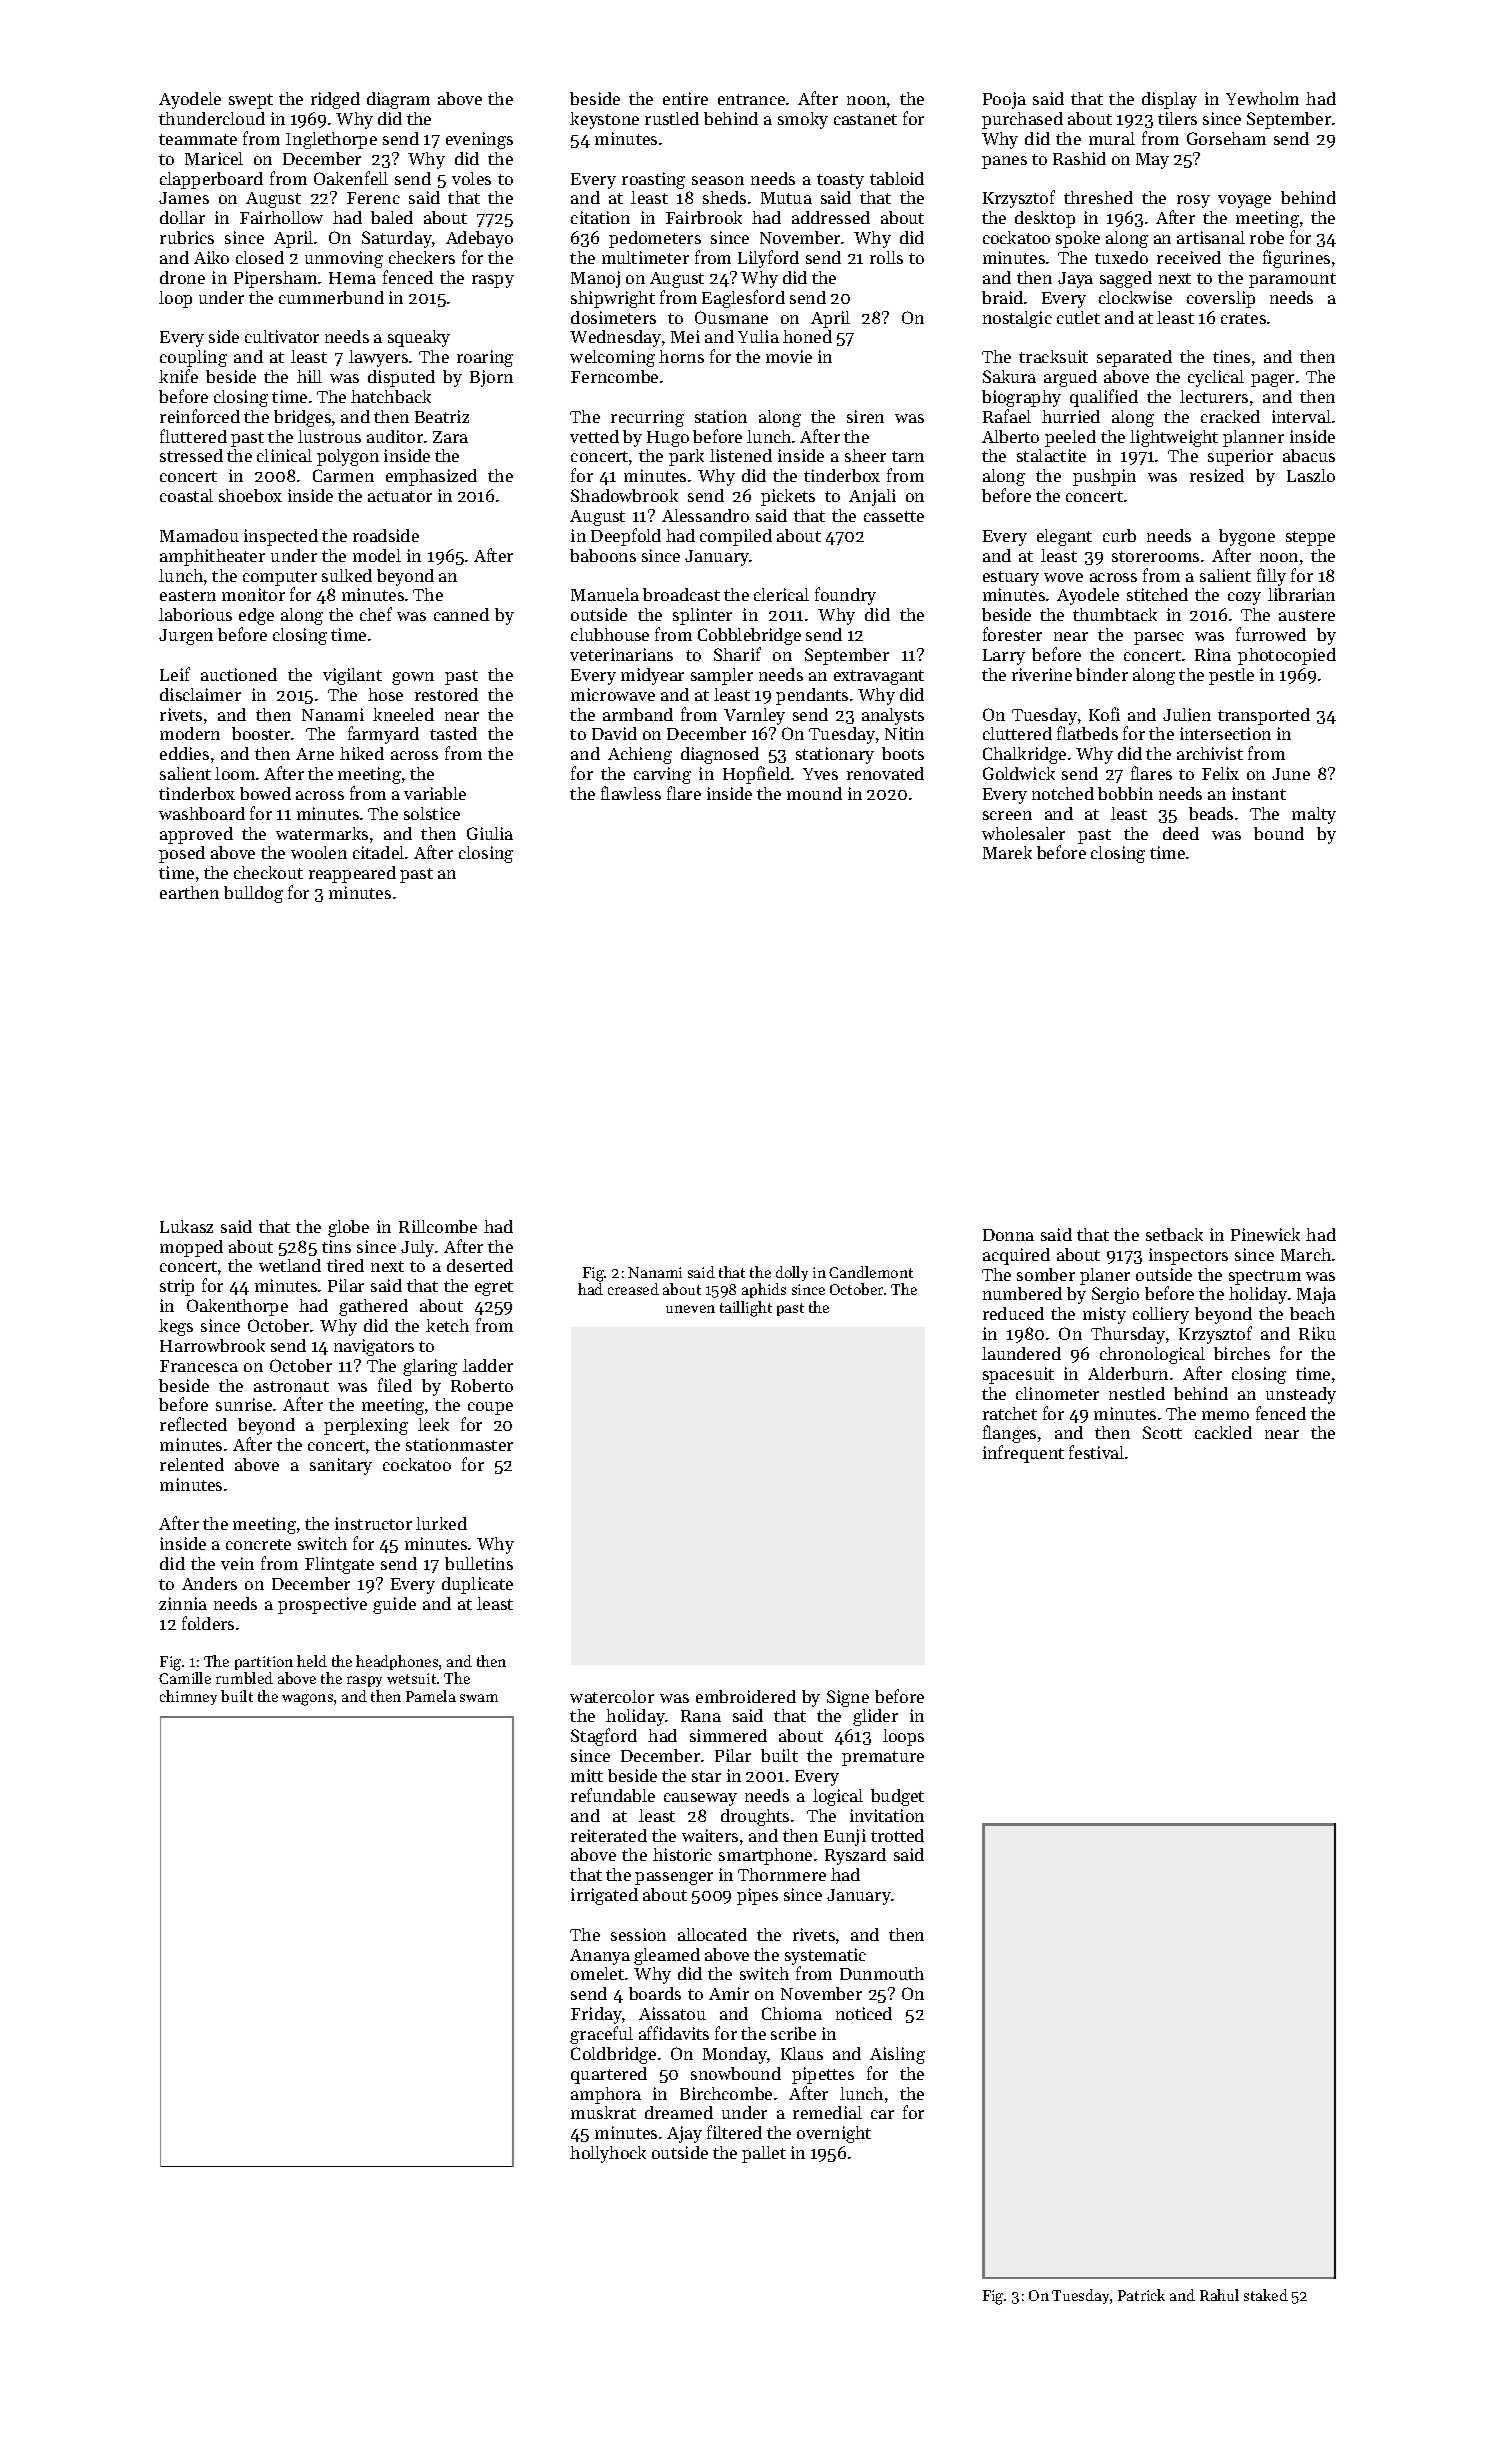 This screenshot has width=1496, height=2464. I want to click on remedial, so click(827, 2112).
